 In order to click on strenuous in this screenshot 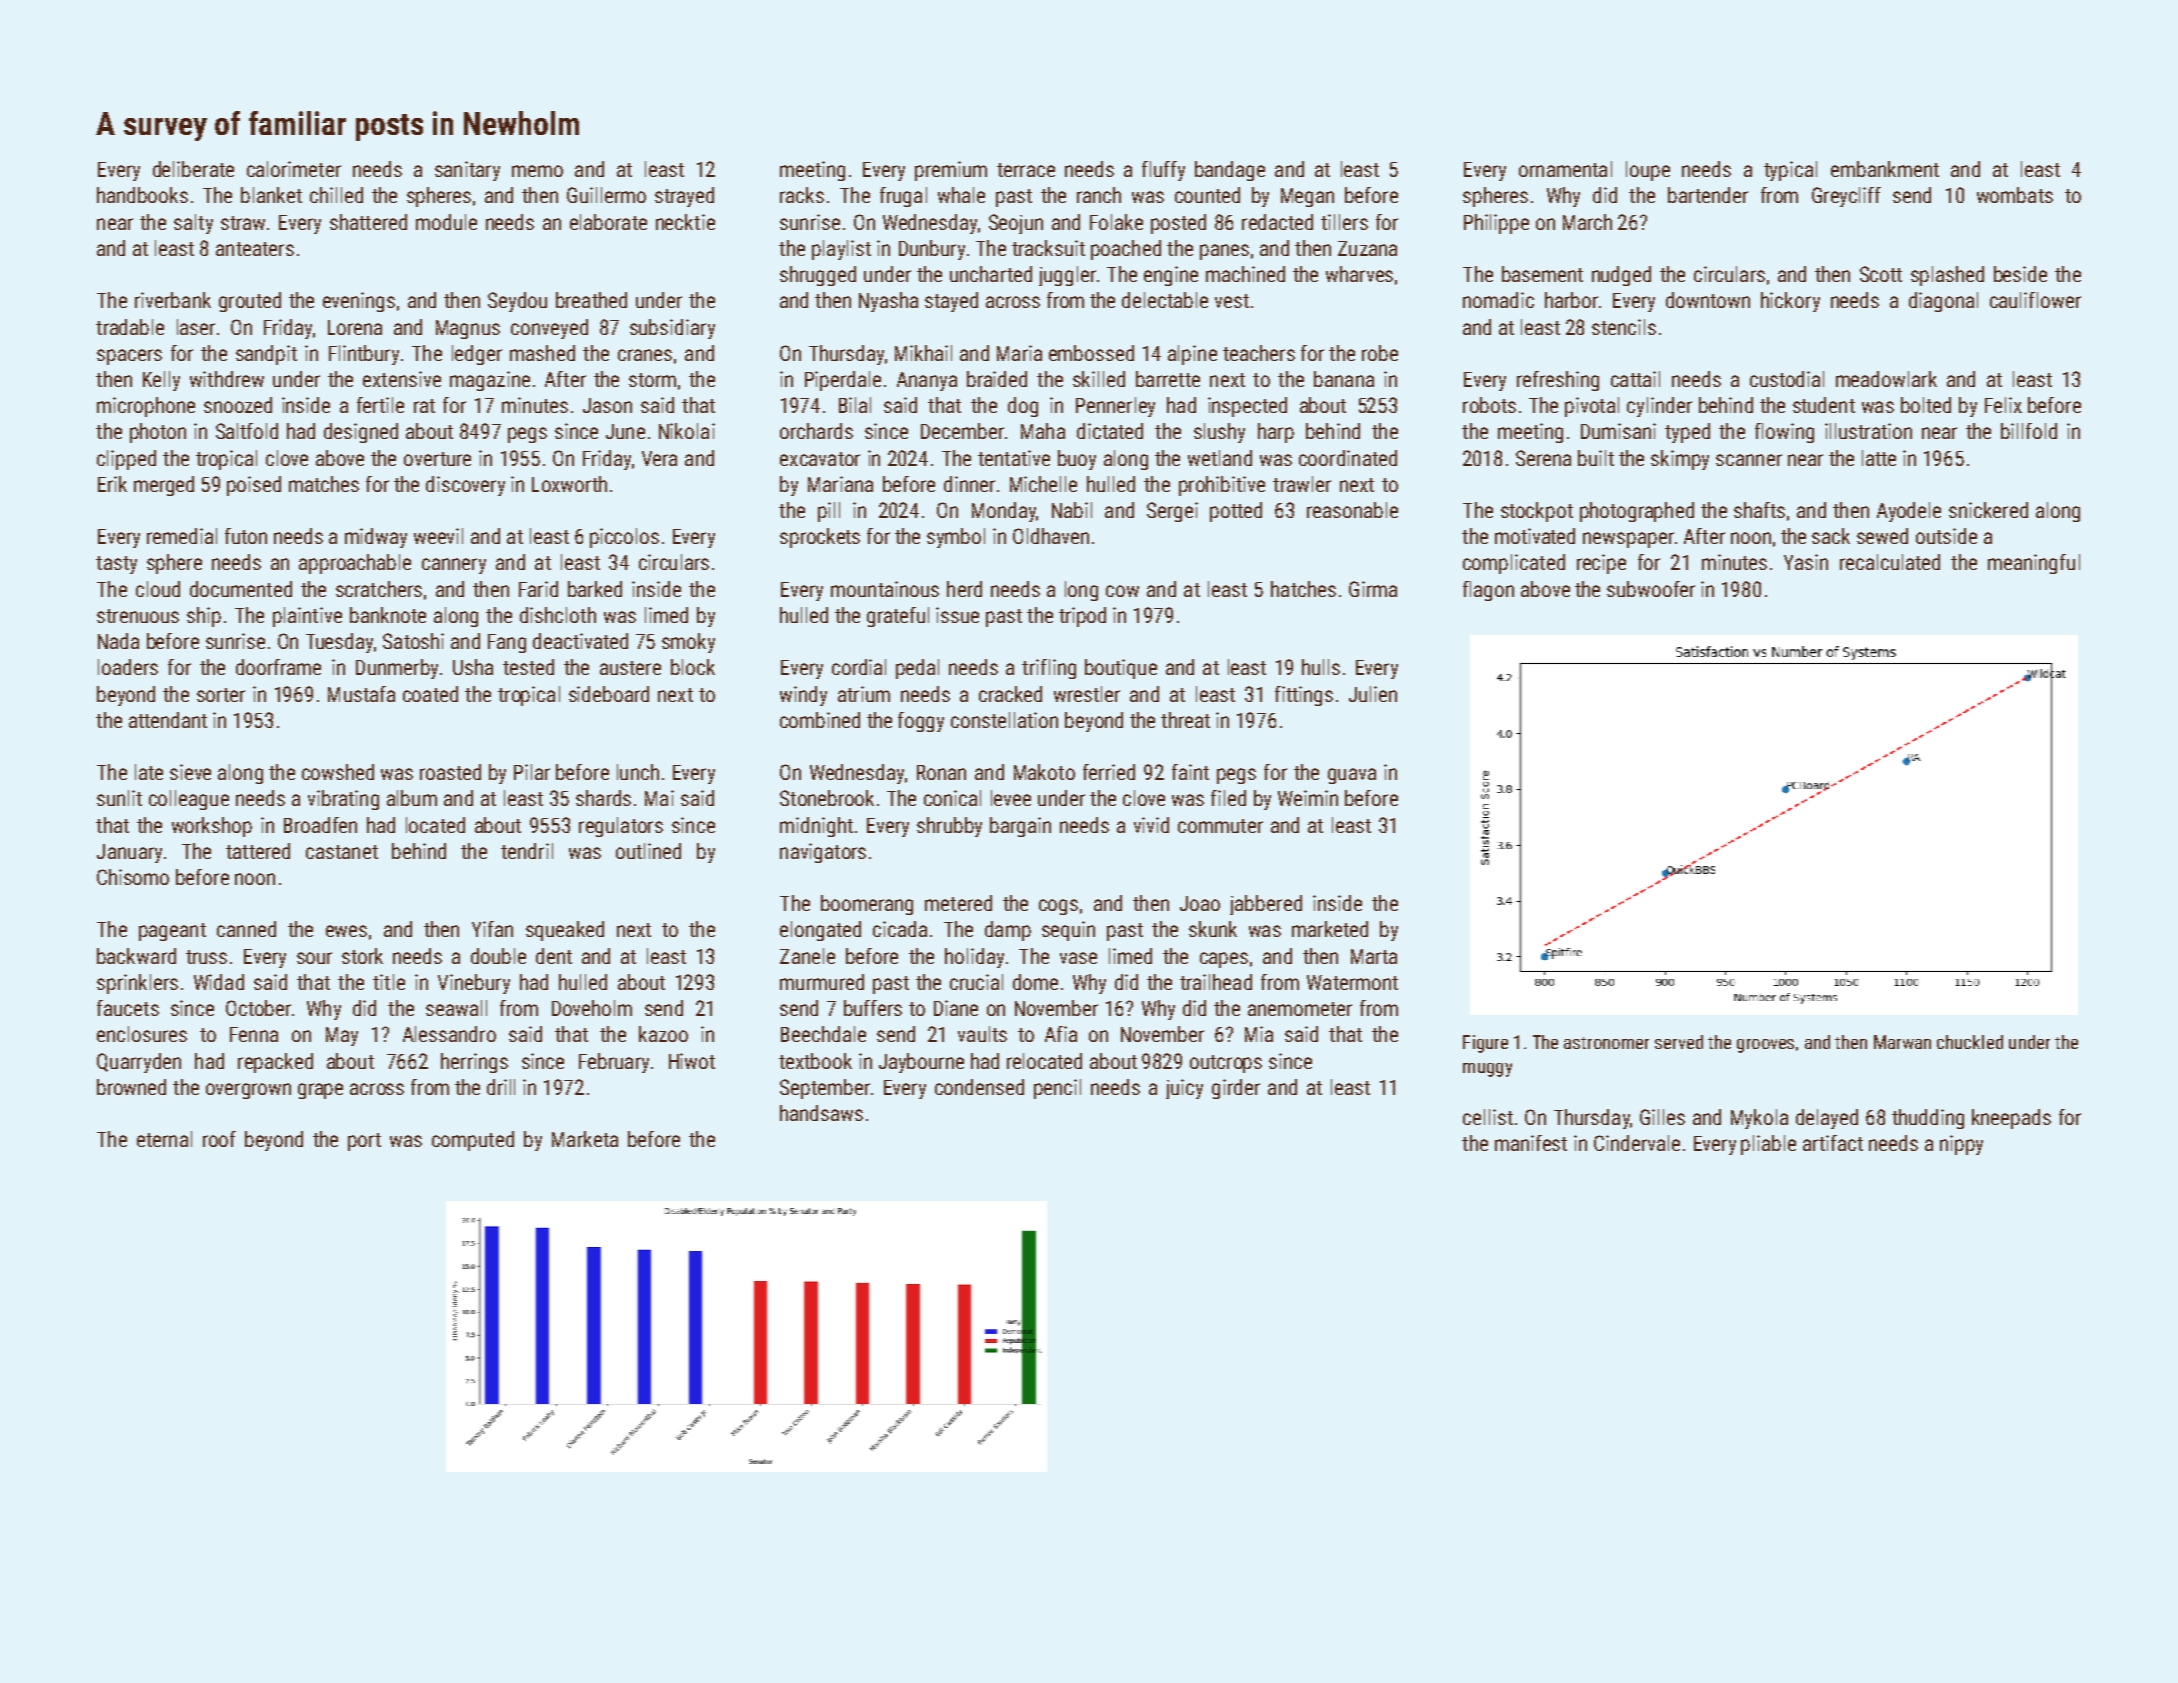, I will do `click(138, 616)`.
